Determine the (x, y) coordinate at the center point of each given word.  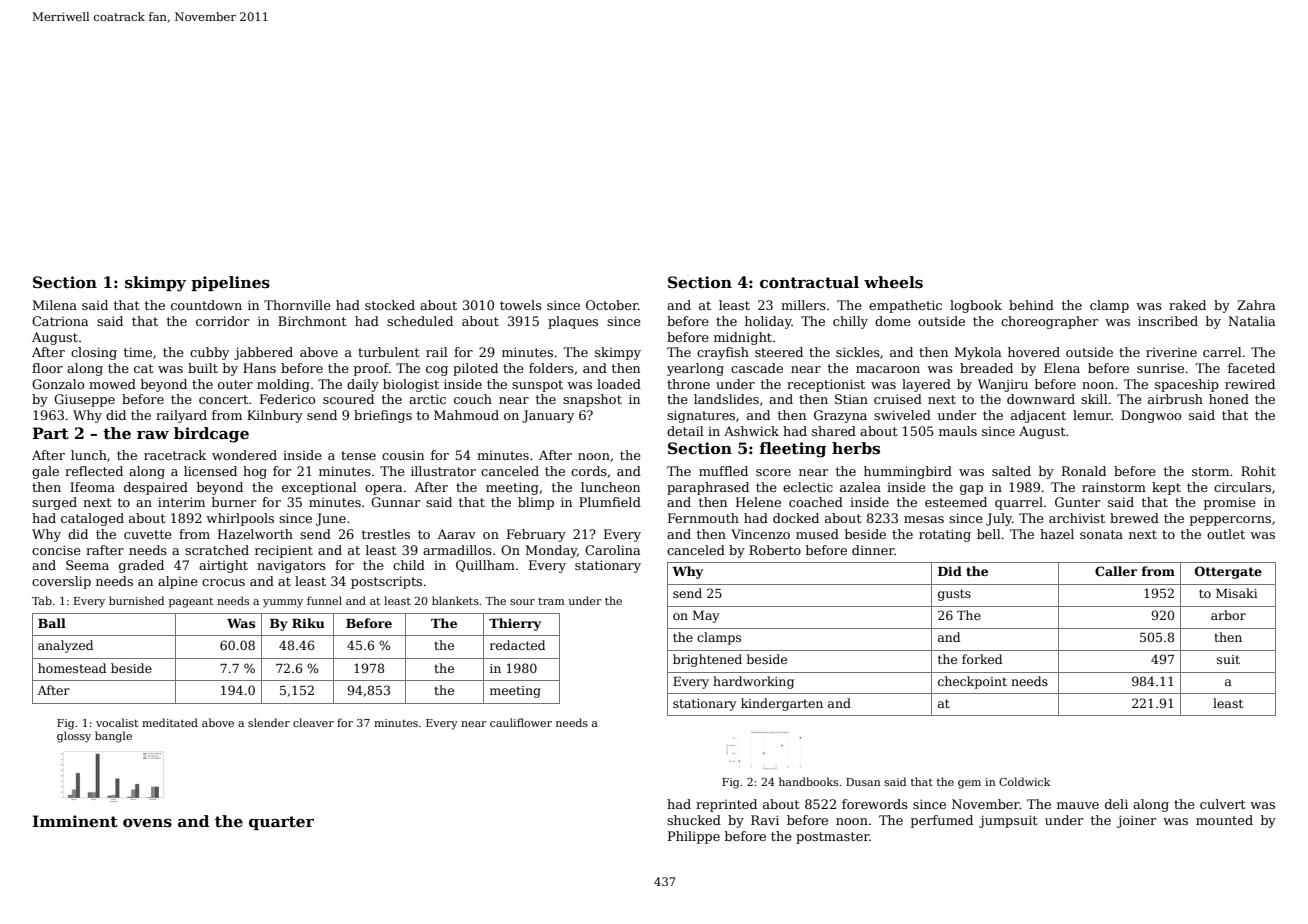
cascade (757, 368)
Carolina (612, 550)
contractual (809, 282)
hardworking (753, 682)
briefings (383, 416)
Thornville (297, 305)
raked (1187, 305)
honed (1229, 399)
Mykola (978, 353)
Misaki (1237, 593)
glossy (74, 737)
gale (45, 472)
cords (589, 471)
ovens (147, 823)
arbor (1228, 615)
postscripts (386, 582)
